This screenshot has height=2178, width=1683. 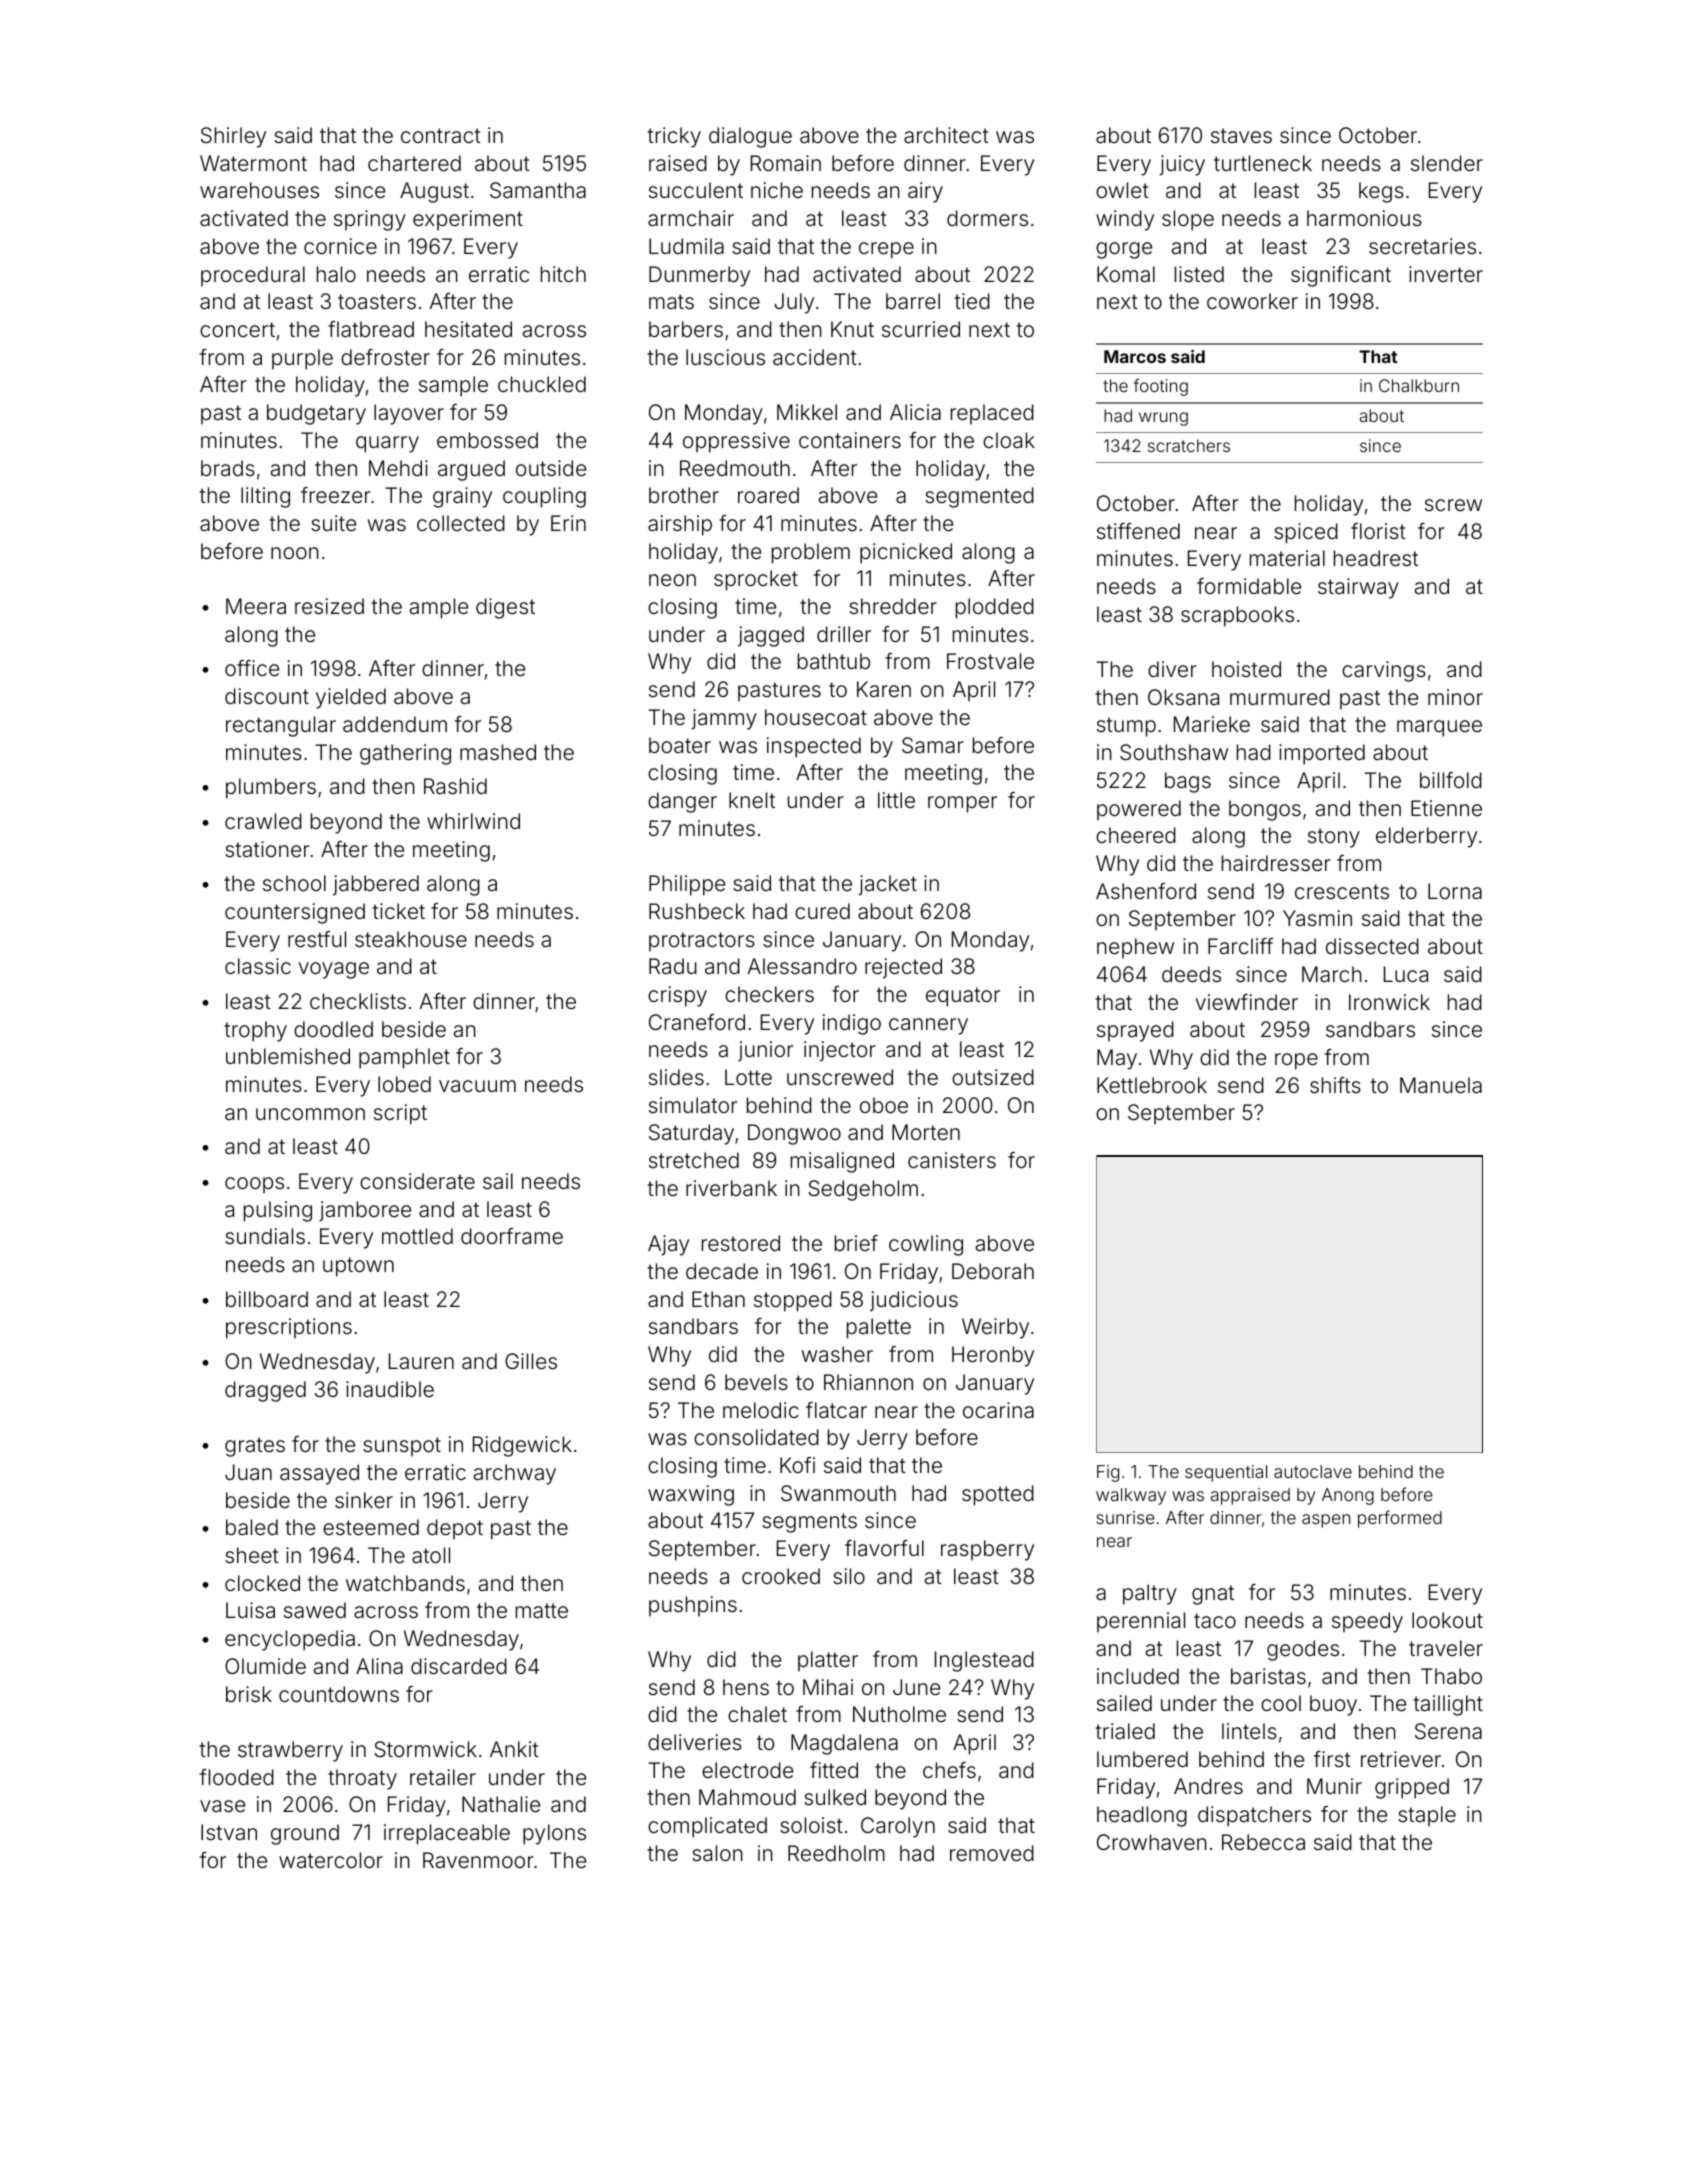 I want to click on slender, so click(x=1447, y=163).
